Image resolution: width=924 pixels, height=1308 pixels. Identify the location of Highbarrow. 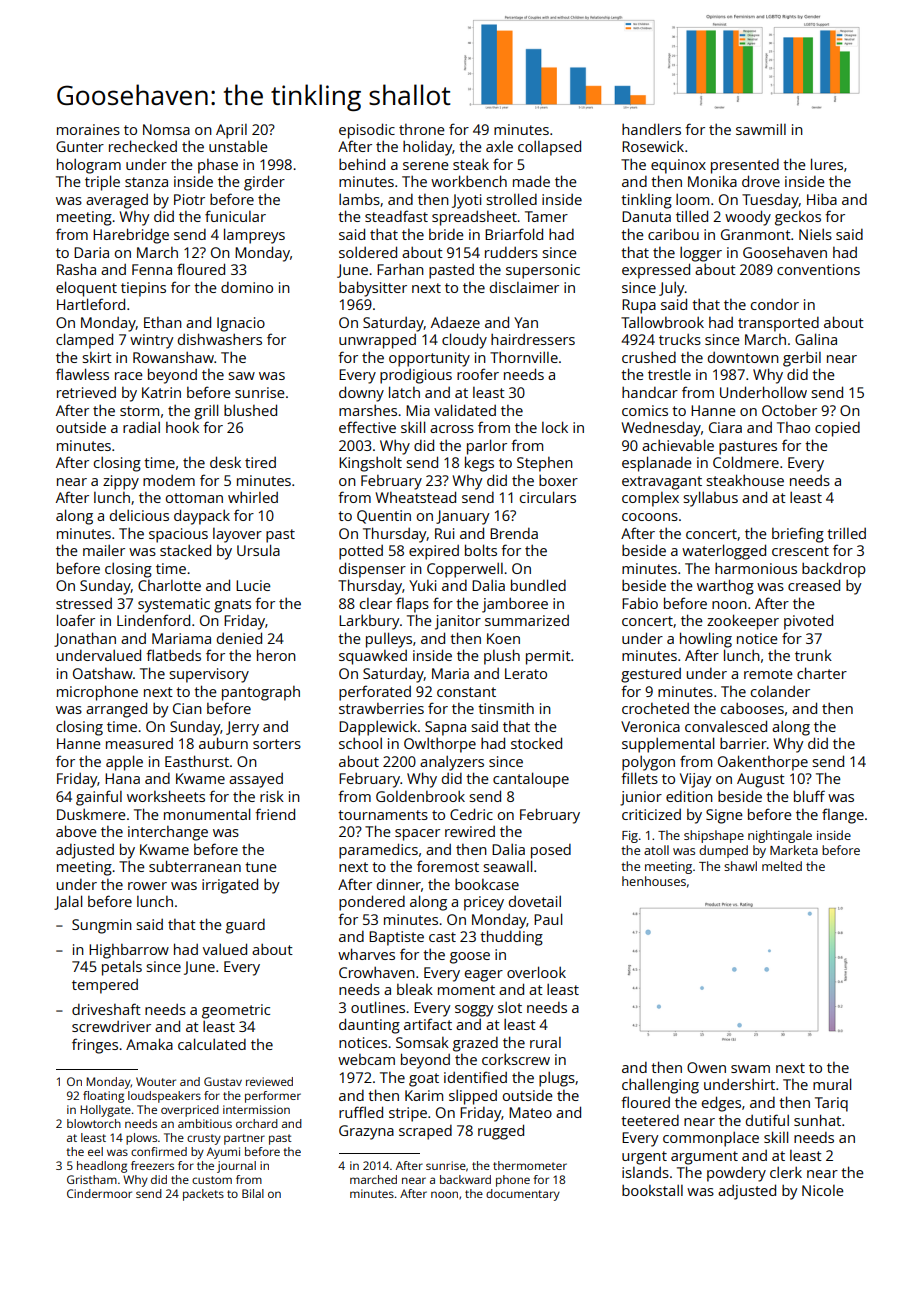
(129, 951).
